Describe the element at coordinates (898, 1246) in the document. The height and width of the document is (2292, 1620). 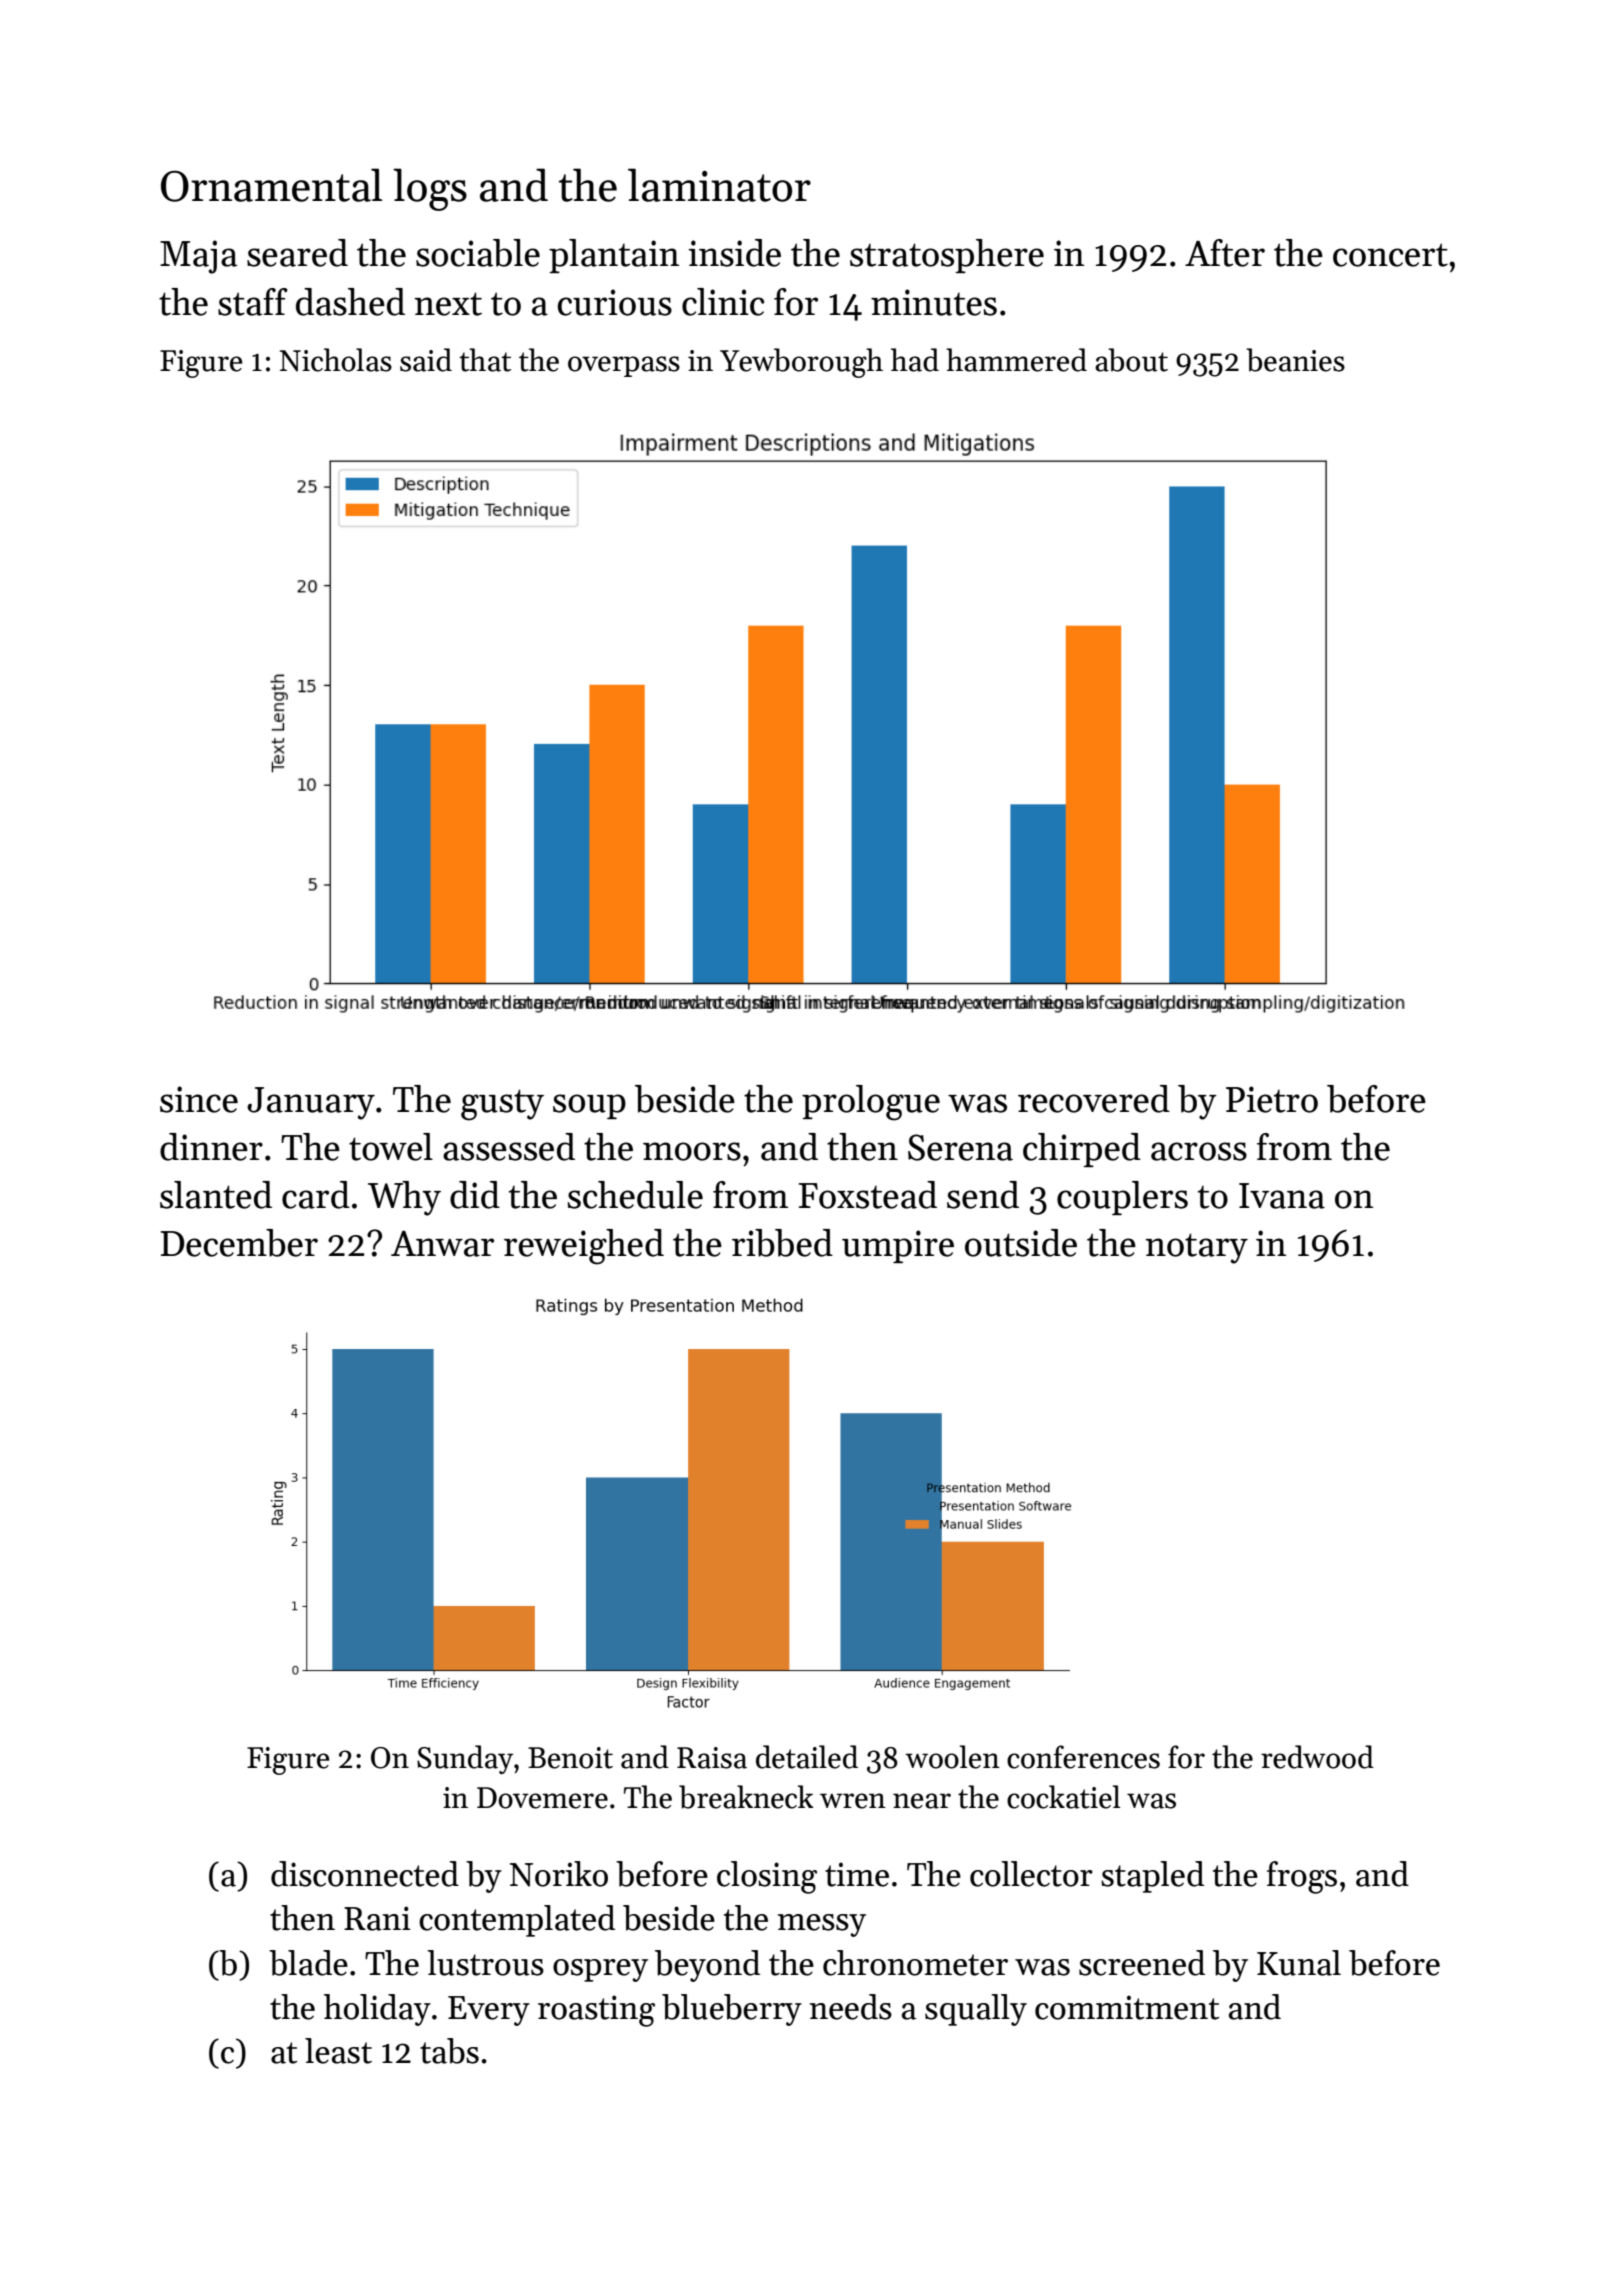
I see `umpire` at that location.
